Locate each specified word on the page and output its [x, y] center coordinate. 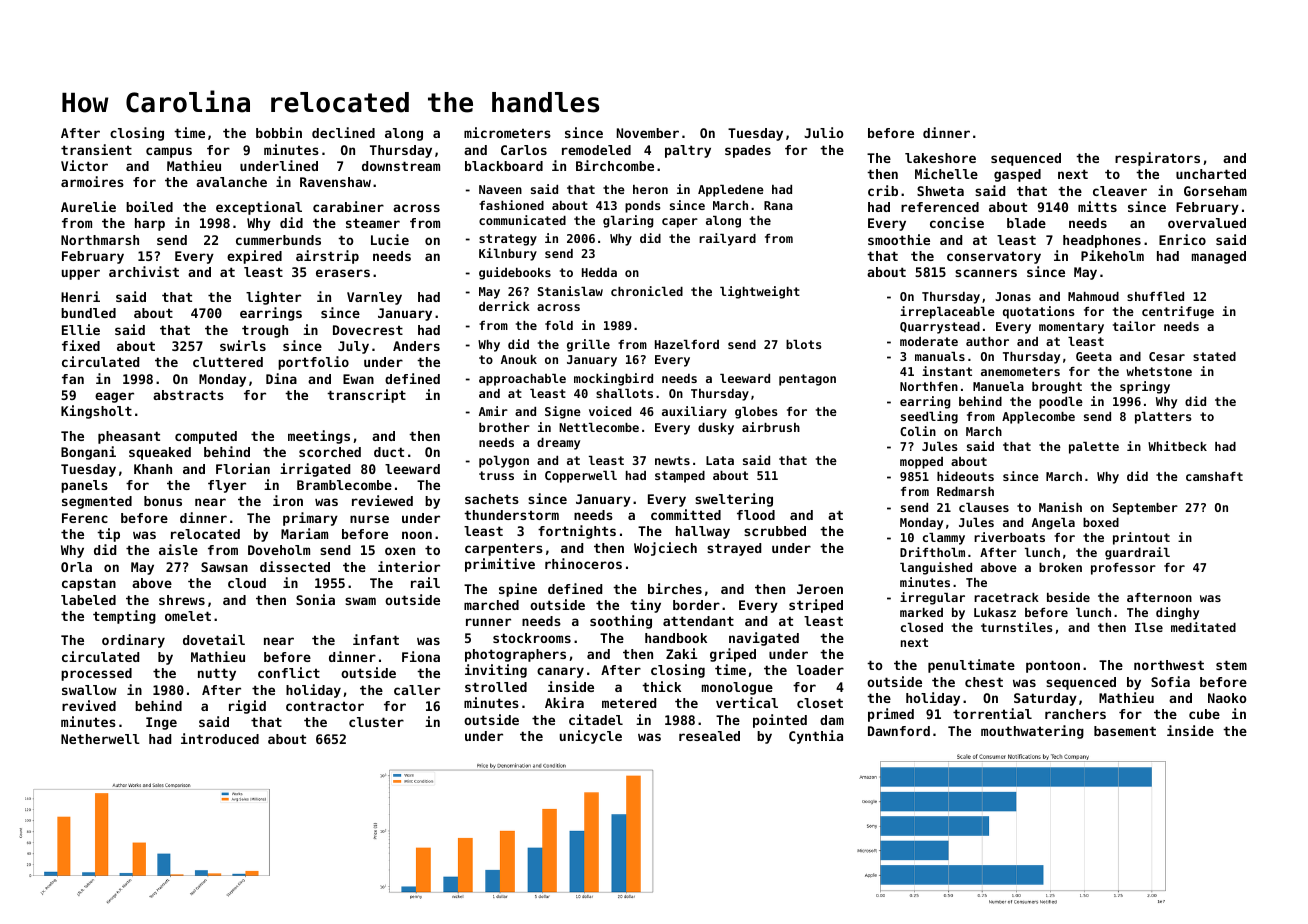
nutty [217, 674]
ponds [643, 207]
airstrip [327, 257]
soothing [621, 622]
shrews [182, 600]
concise [957, 222]
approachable [522, 380]
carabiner [348, 206]
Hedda [599, 272]
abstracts [188, 395]
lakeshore [940, 158]
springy [1145, 387]
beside [1068, 597]
